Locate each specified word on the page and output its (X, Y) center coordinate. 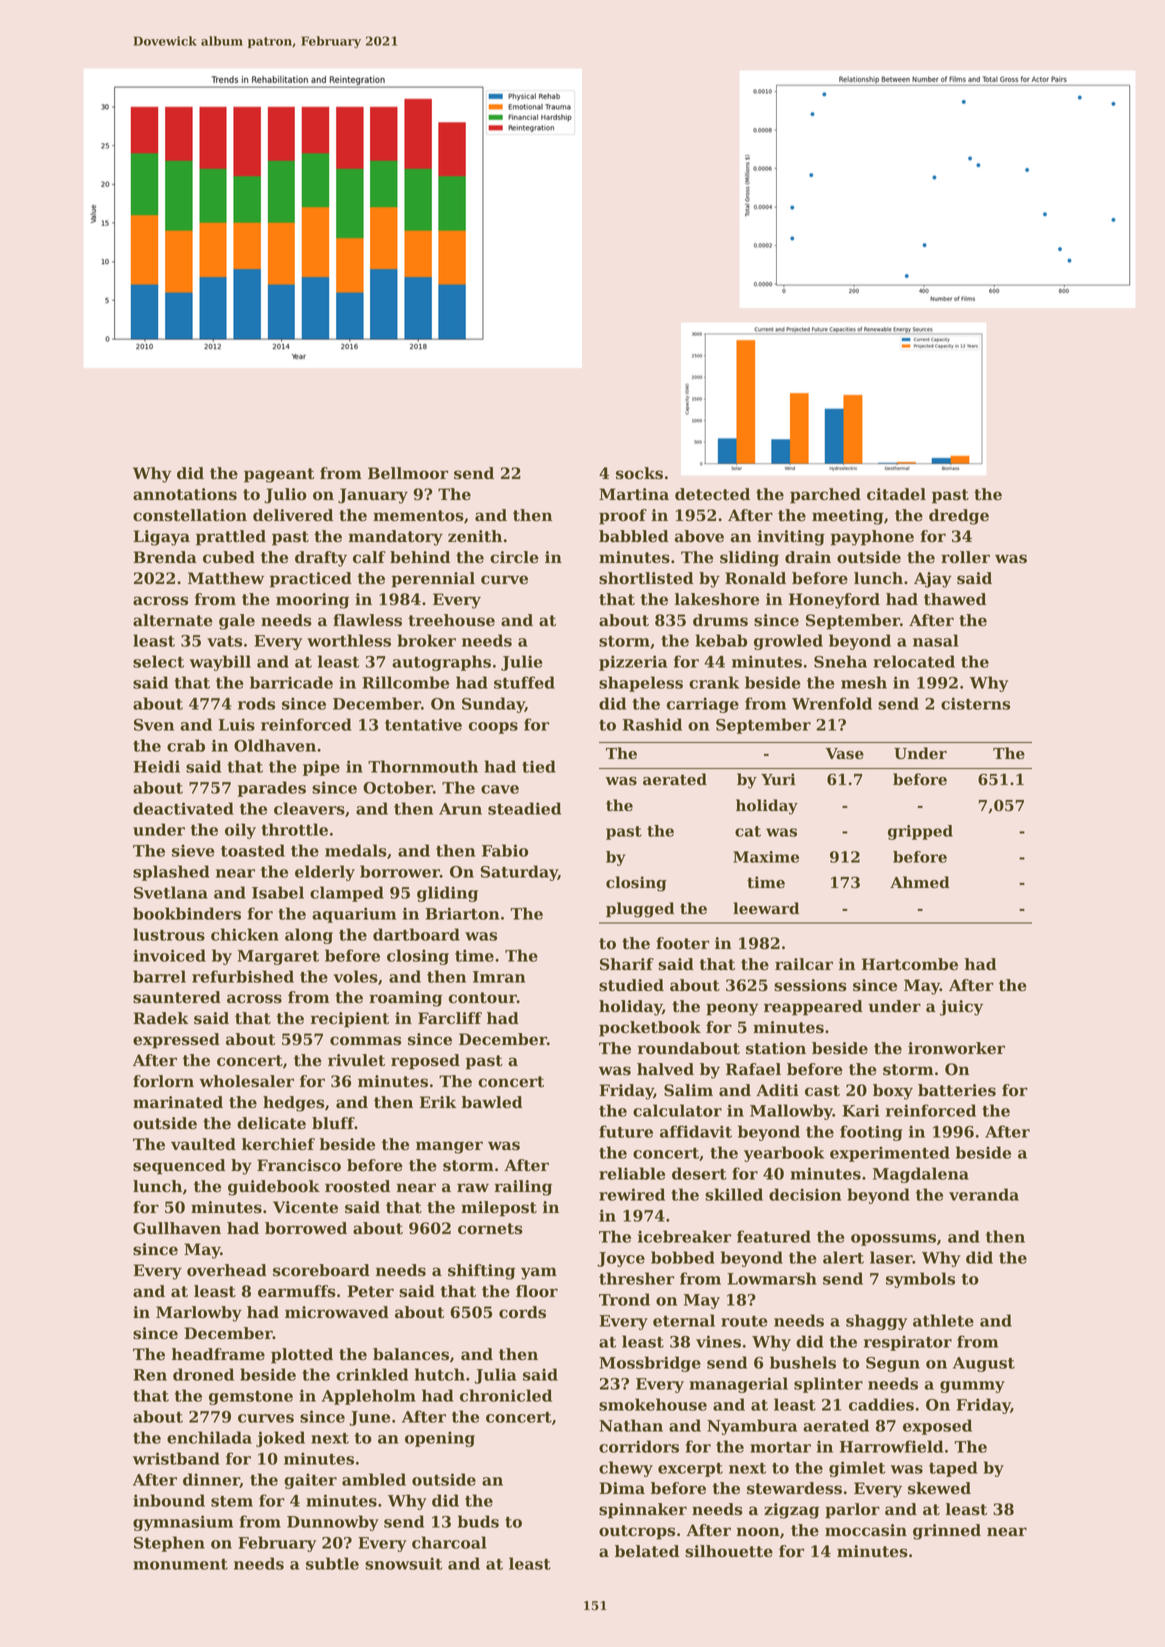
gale (237, 622)
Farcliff (450, 1018)
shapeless (641, 684)
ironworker (956, 1048)
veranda (984, 1194)
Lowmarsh (772, 1278)
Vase (844, 754)
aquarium (354, 915)
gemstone (251, 1398)
